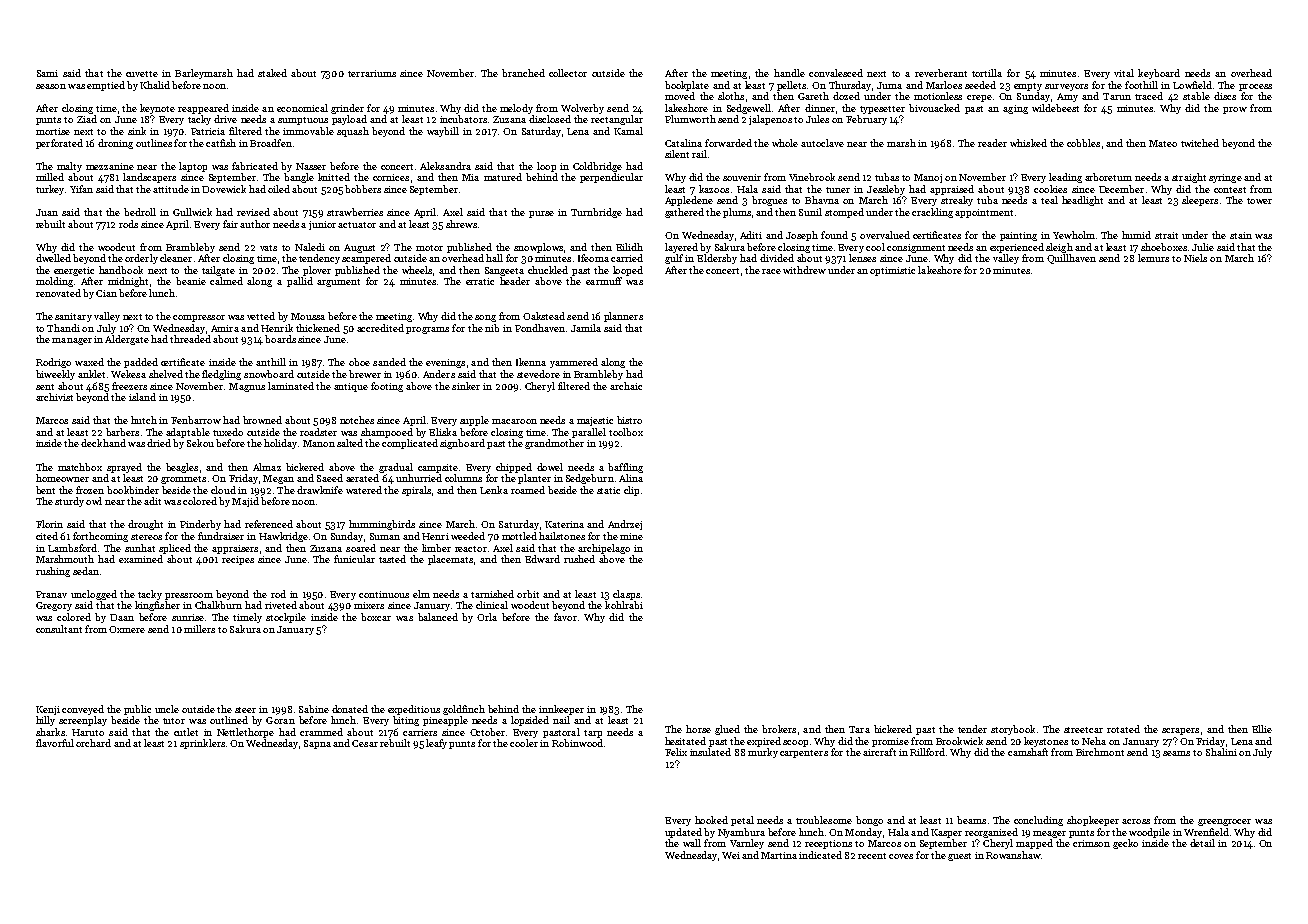 This screenshot has height=924, width=1308. Describe the element at coordinates (625, 468) in the screenshot. I see `baffling` at that location.
